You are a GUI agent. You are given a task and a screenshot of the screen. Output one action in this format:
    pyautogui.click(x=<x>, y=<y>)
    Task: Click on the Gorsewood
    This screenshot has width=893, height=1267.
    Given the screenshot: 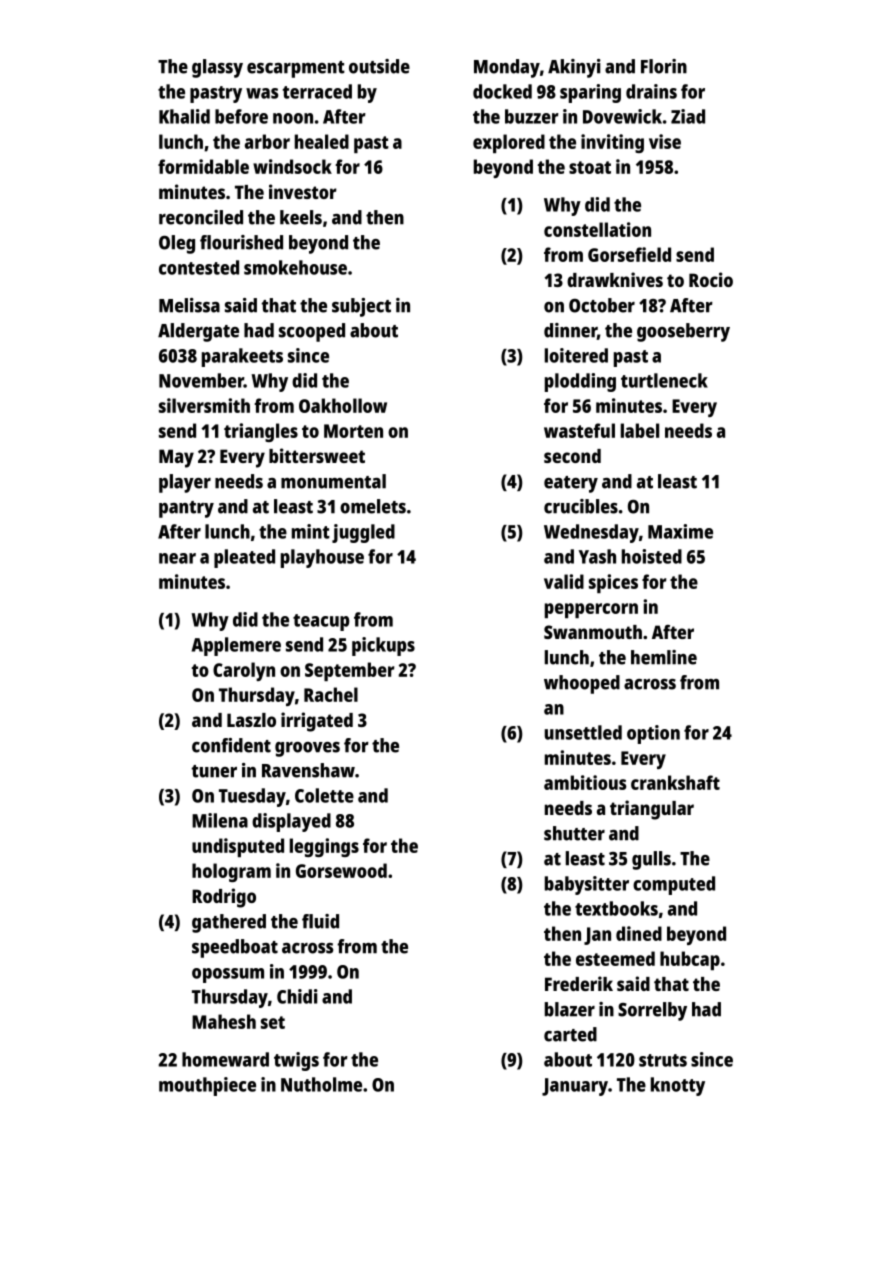 What is the action you would take?
    pyautogui.click(x=341, y=870)
